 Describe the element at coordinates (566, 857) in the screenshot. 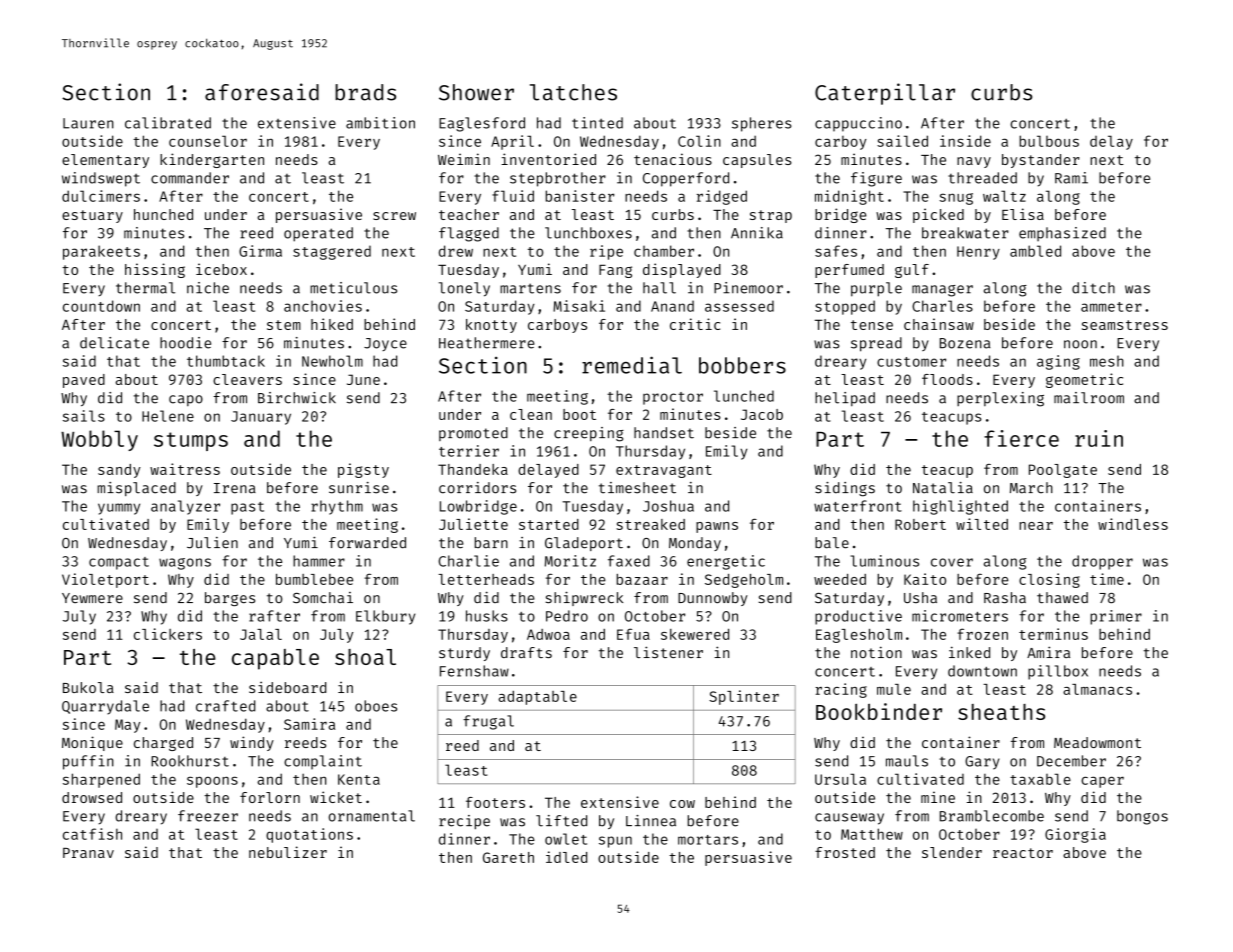

I see `idled` at that location.
